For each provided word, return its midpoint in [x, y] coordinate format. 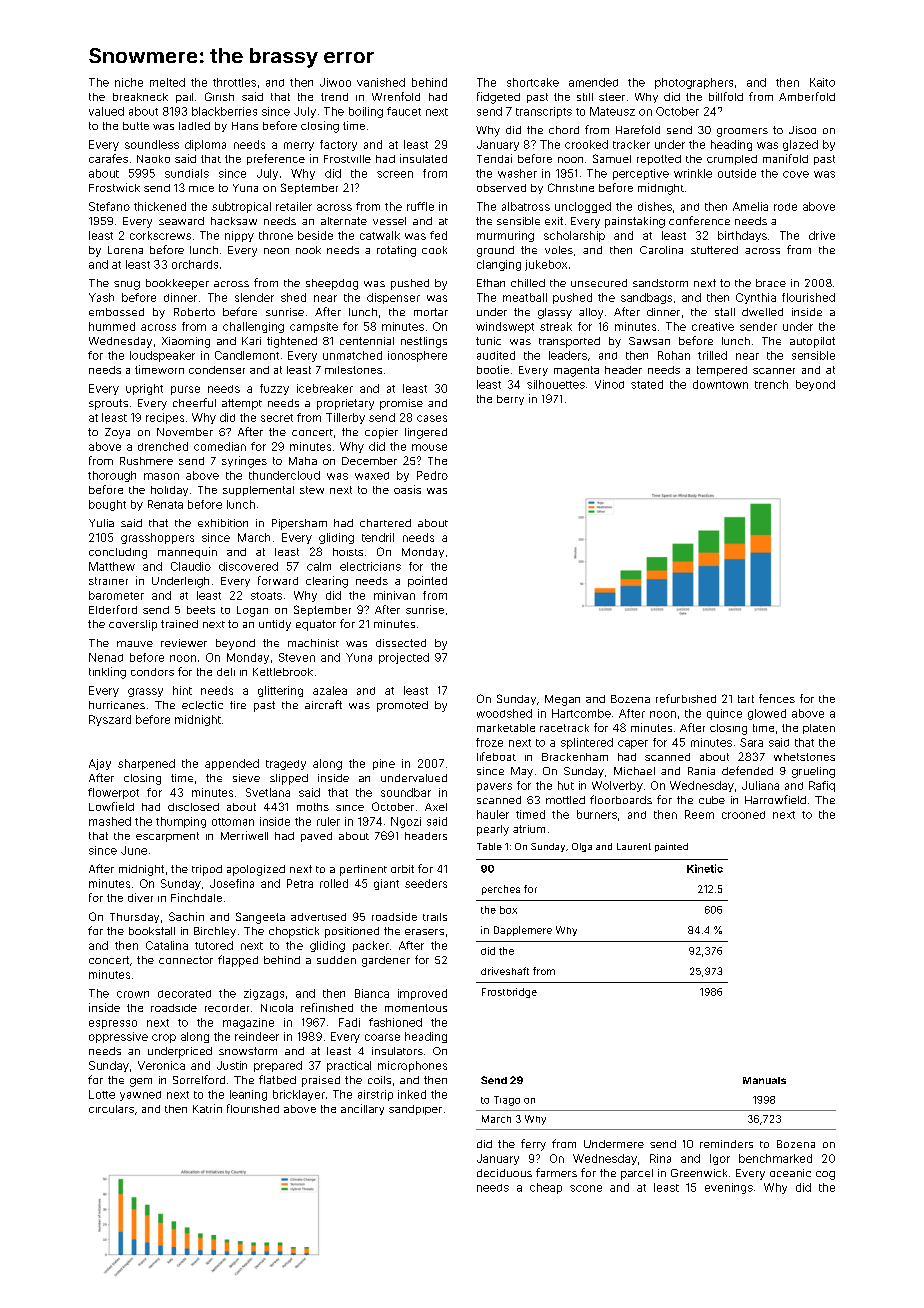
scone [586, 1188]
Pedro [432, 475]
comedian [220, 446]
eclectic [202, 705]
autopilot [812, 342]
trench [771, 384]
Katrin [207, 1108]
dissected [401, 643]
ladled [194, 126]
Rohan [674, 355]
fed [438, 235]
